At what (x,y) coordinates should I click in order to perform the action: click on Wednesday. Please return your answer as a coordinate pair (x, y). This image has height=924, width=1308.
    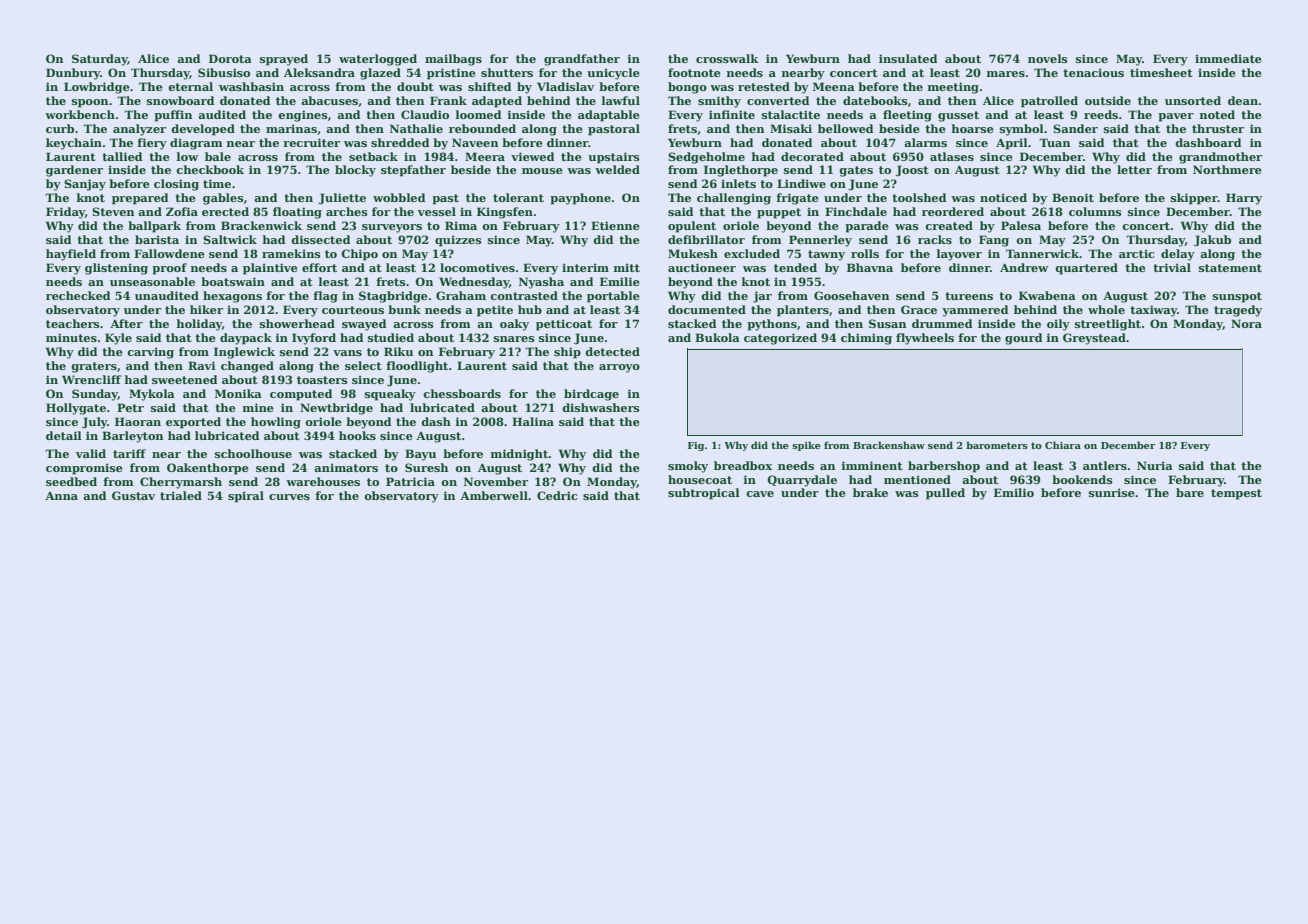
    Looking at the image, I should click on (474, 283).
